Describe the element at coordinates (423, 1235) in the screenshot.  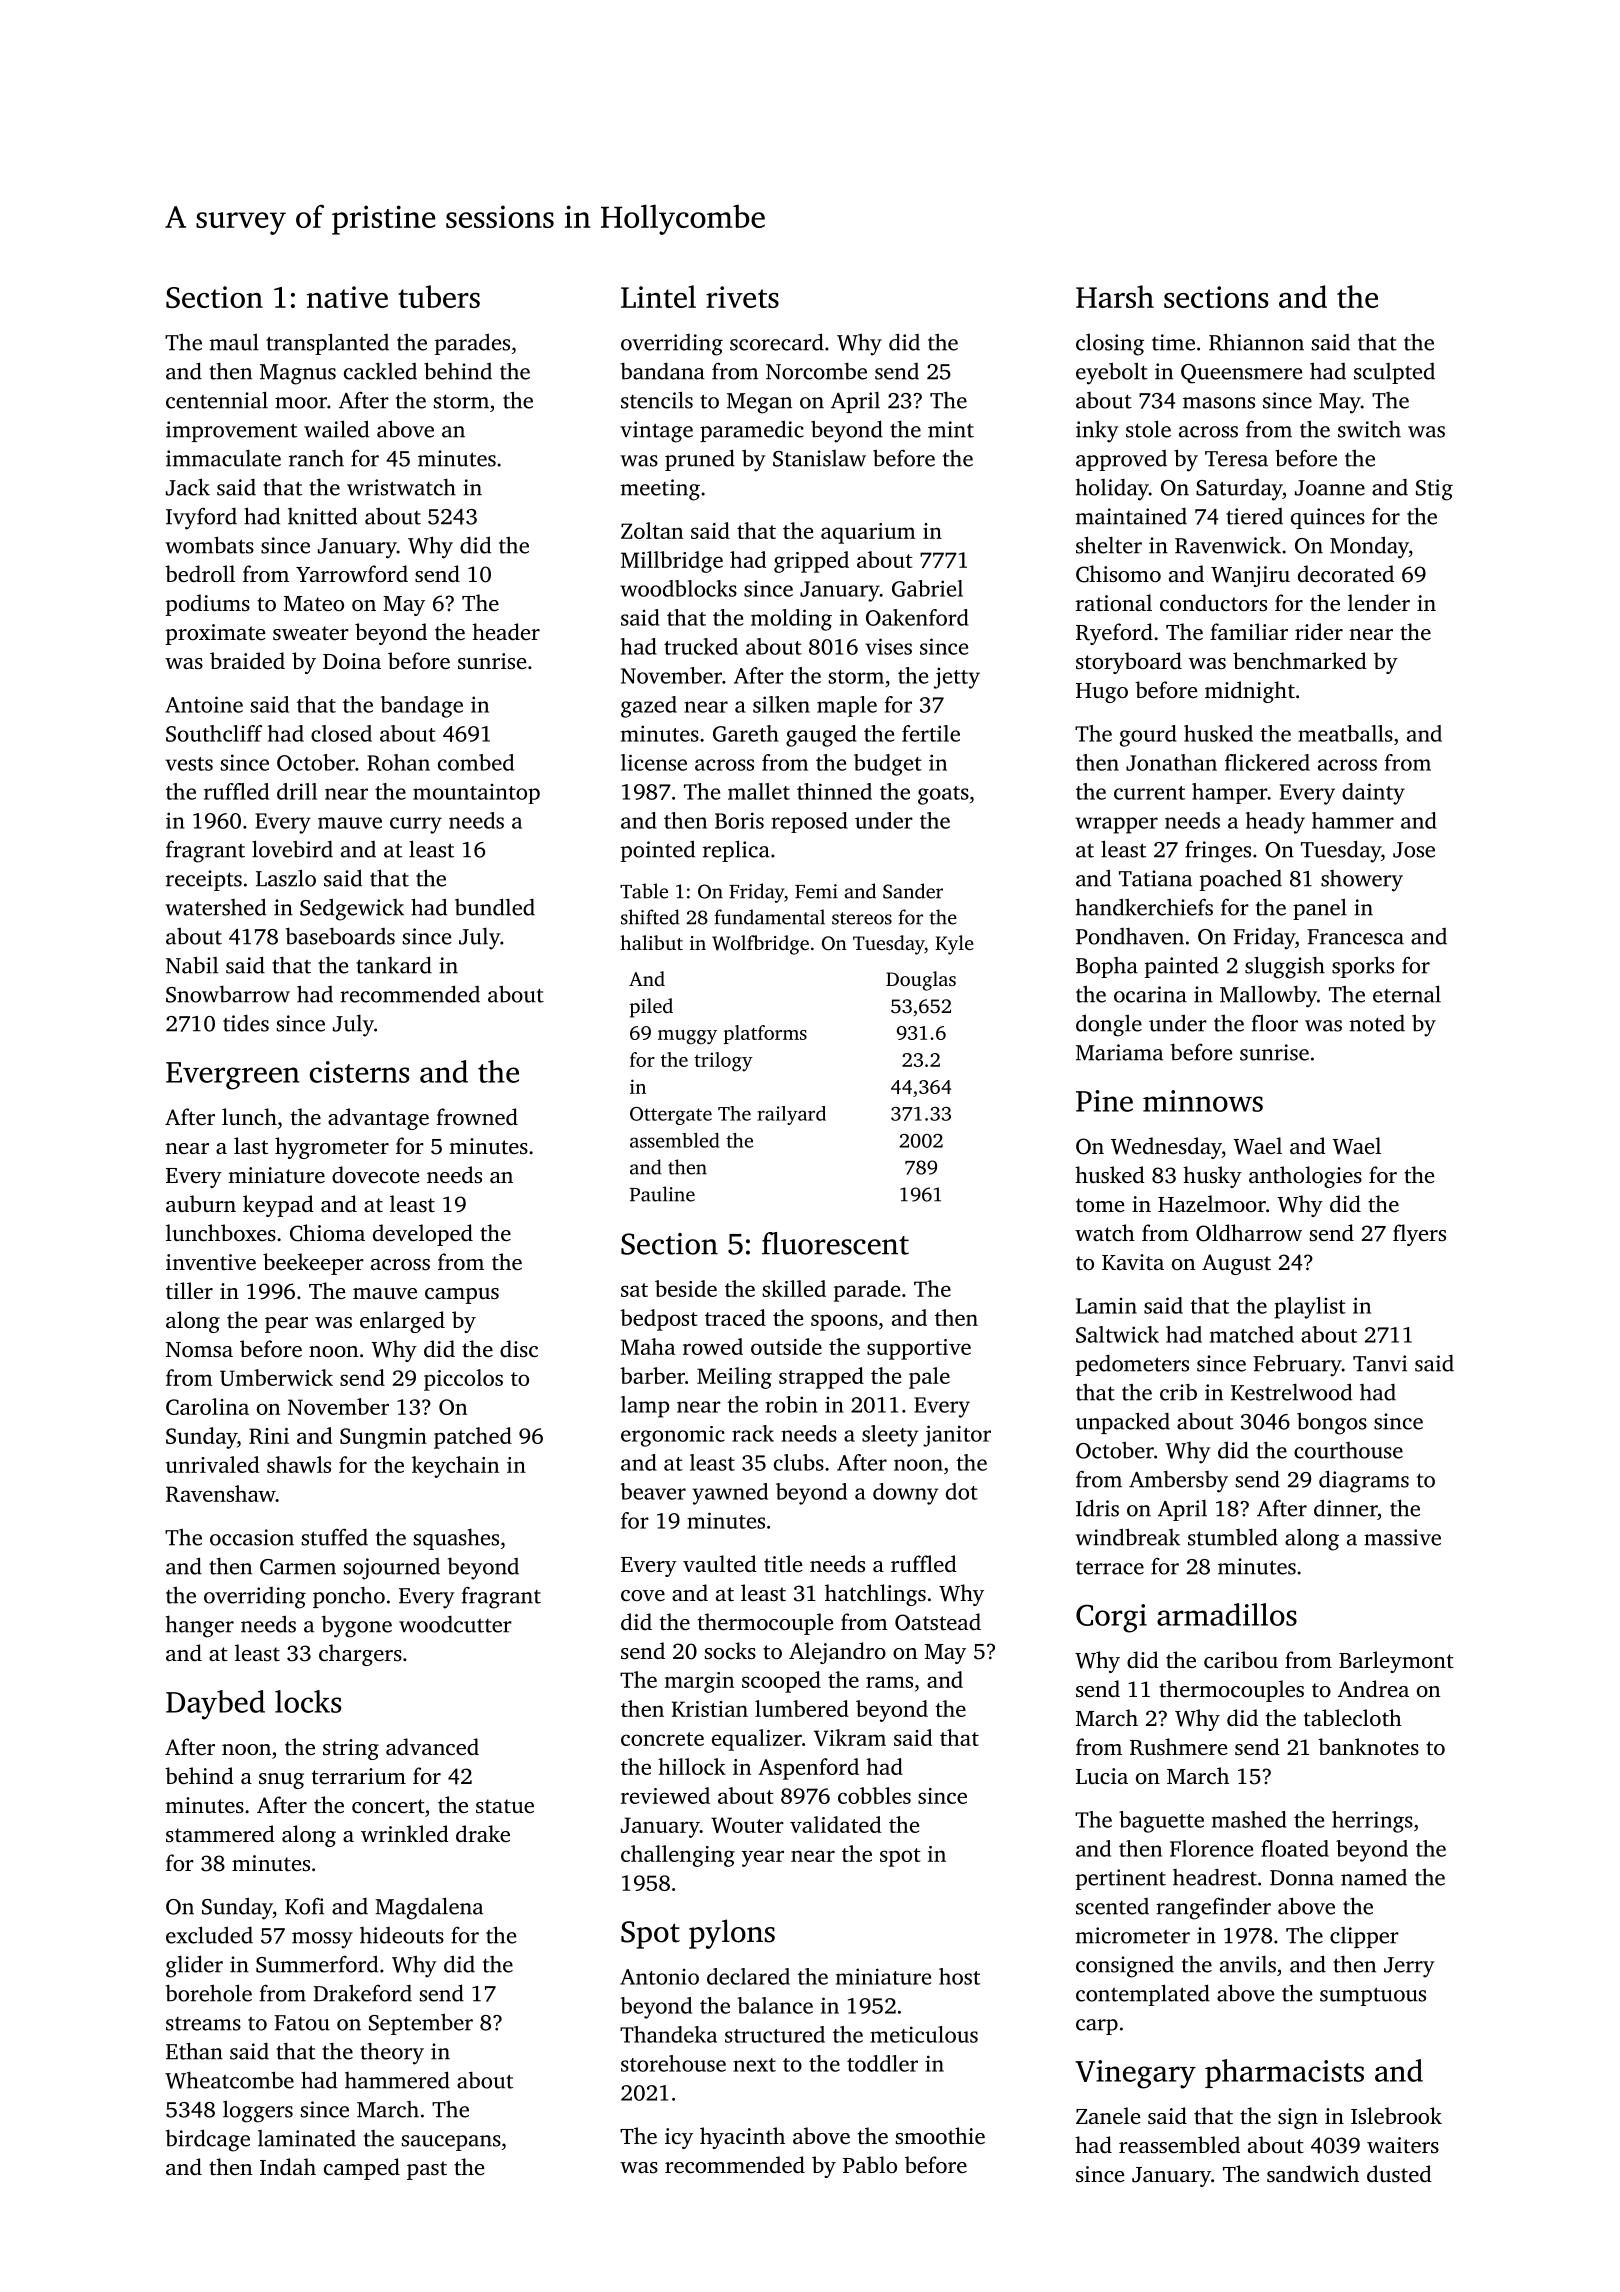
I see `developed` at that location.
